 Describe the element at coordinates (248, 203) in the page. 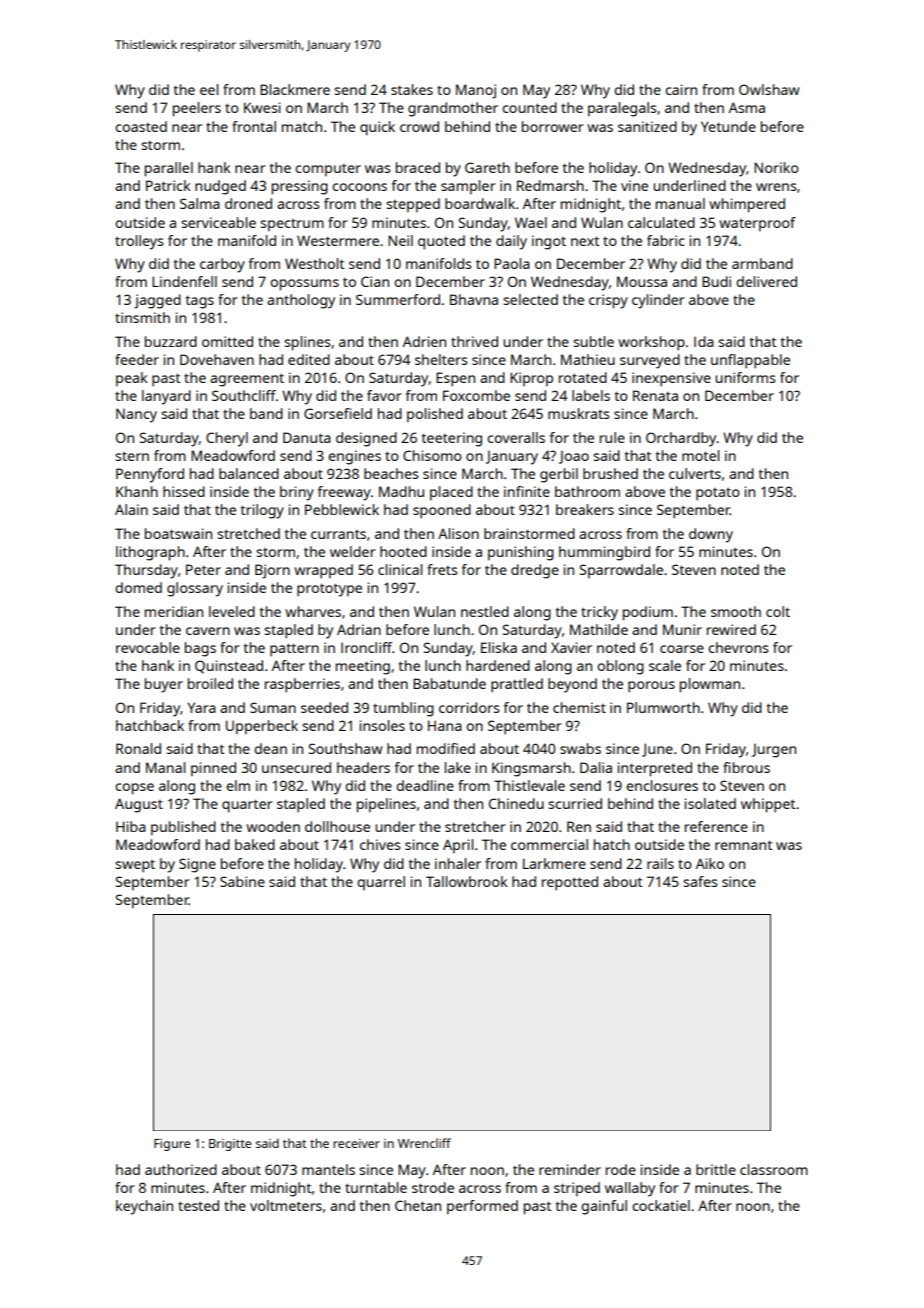

I see `droned` at that location.
